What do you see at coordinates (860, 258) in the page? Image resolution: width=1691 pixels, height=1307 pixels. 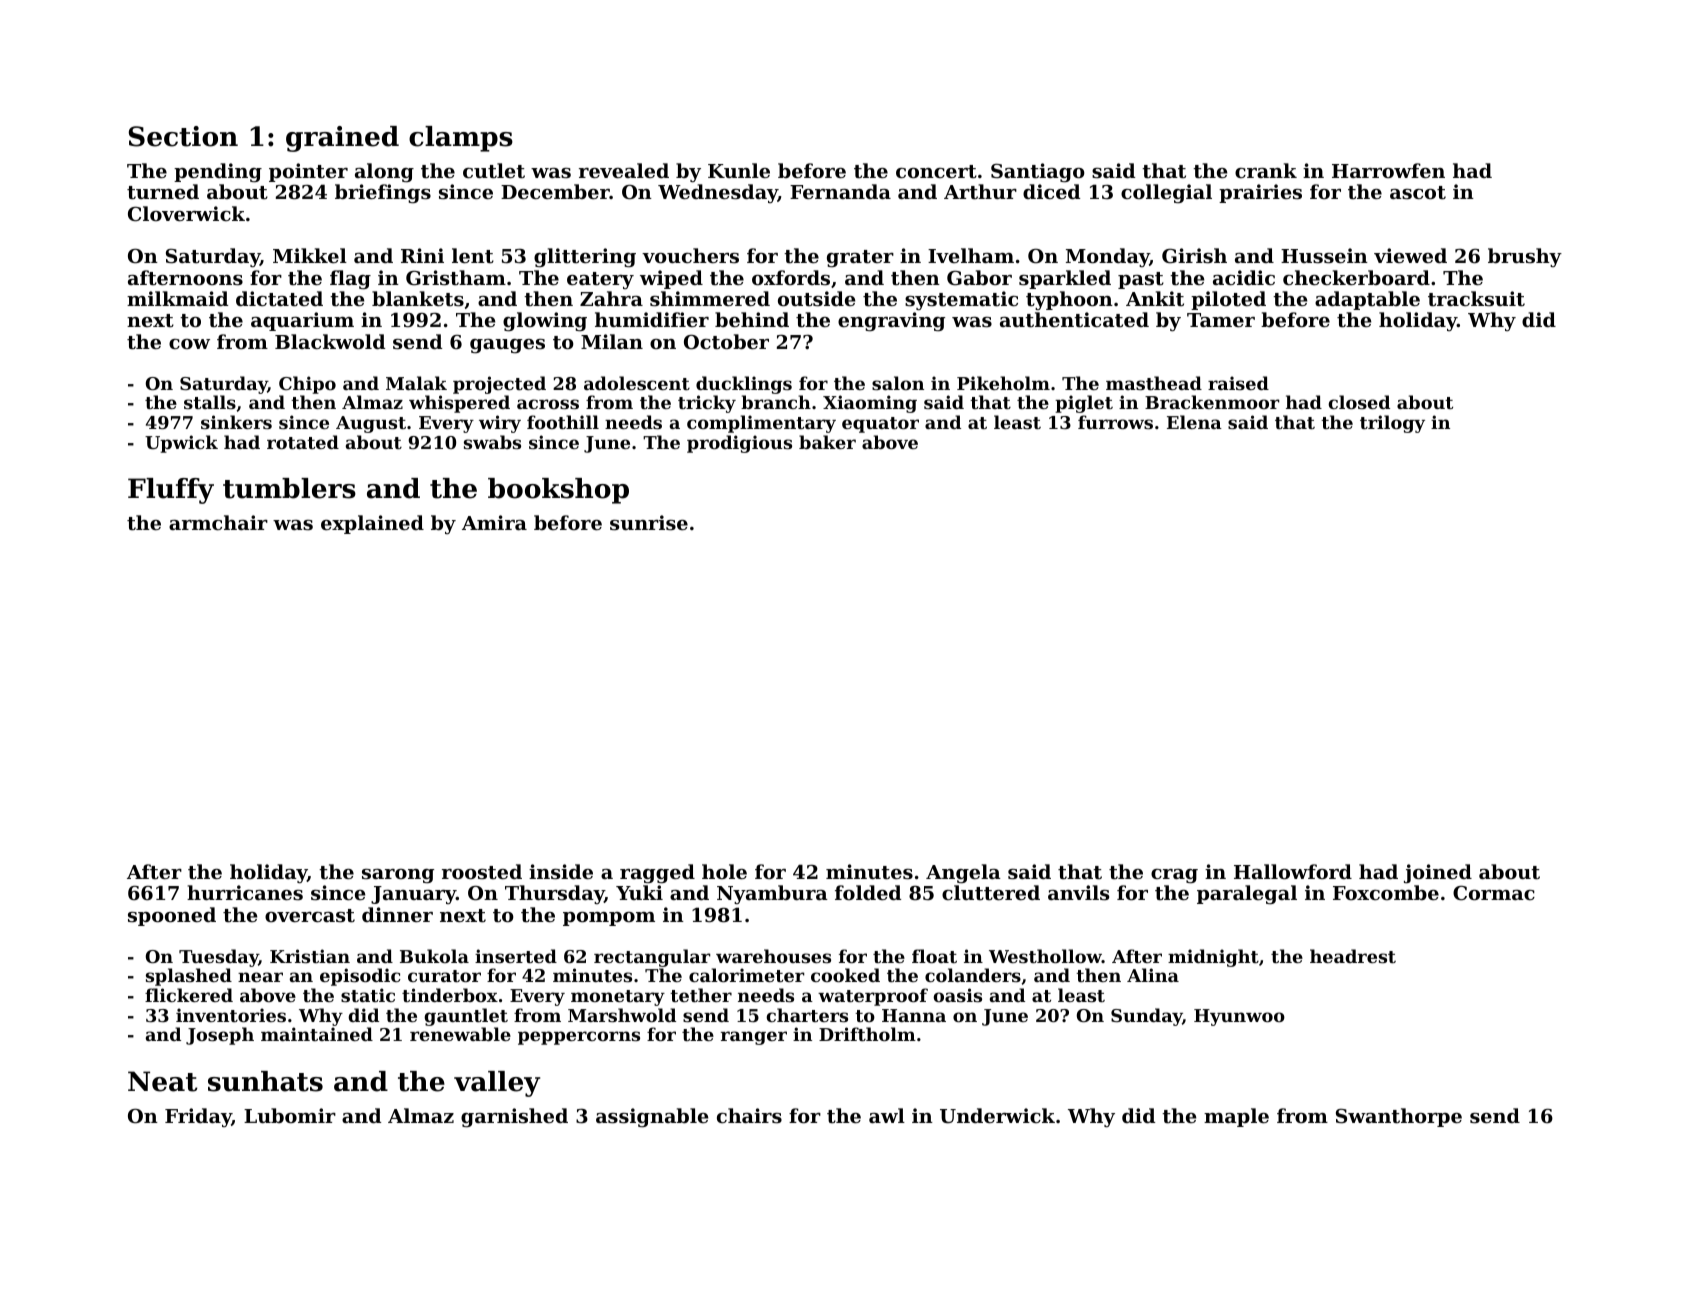 I see `grater` at bounding box center [860, 258].
